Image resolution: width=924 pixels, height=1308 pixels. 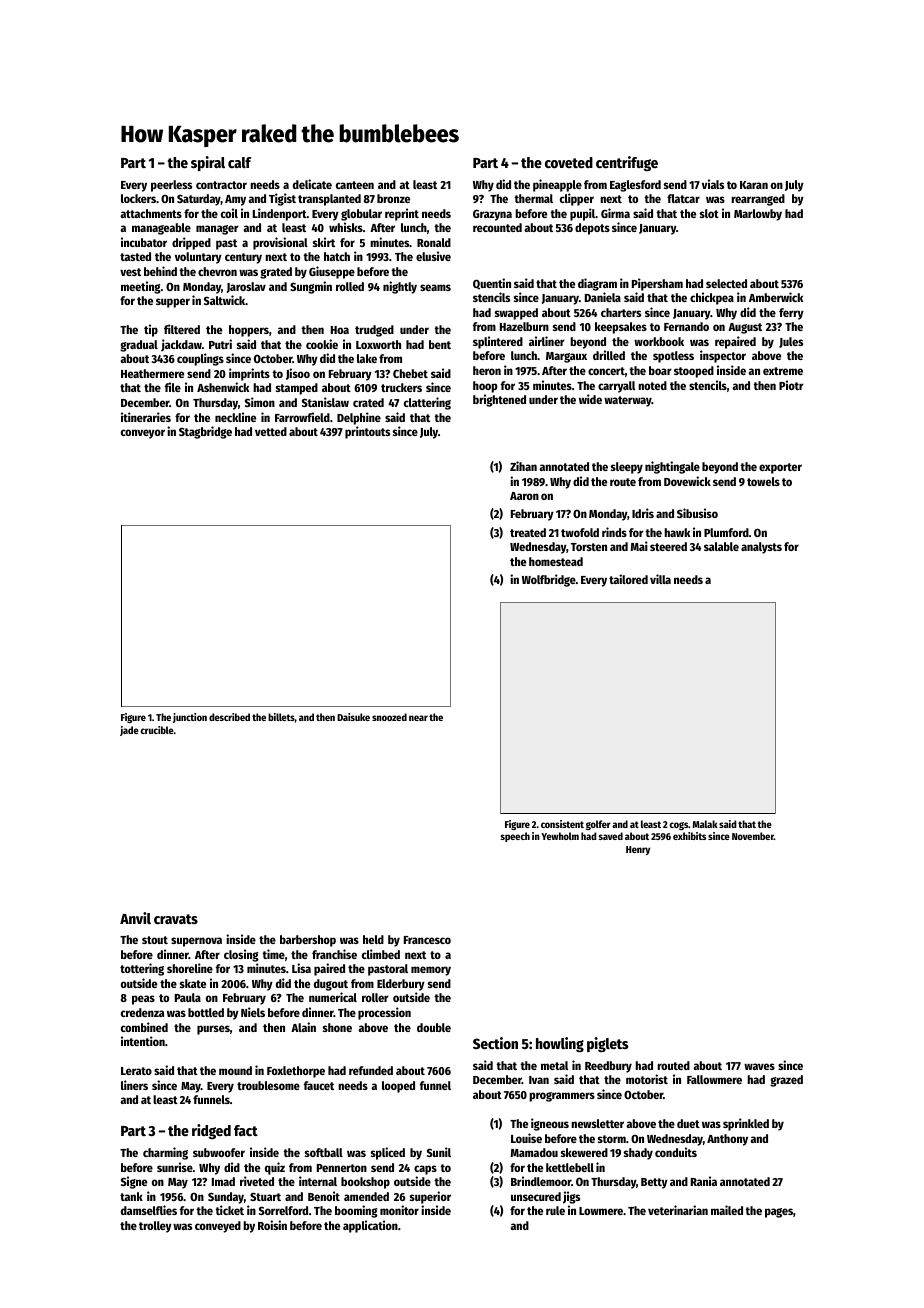 I want to click on extreme, so click(x=783, y=371).
